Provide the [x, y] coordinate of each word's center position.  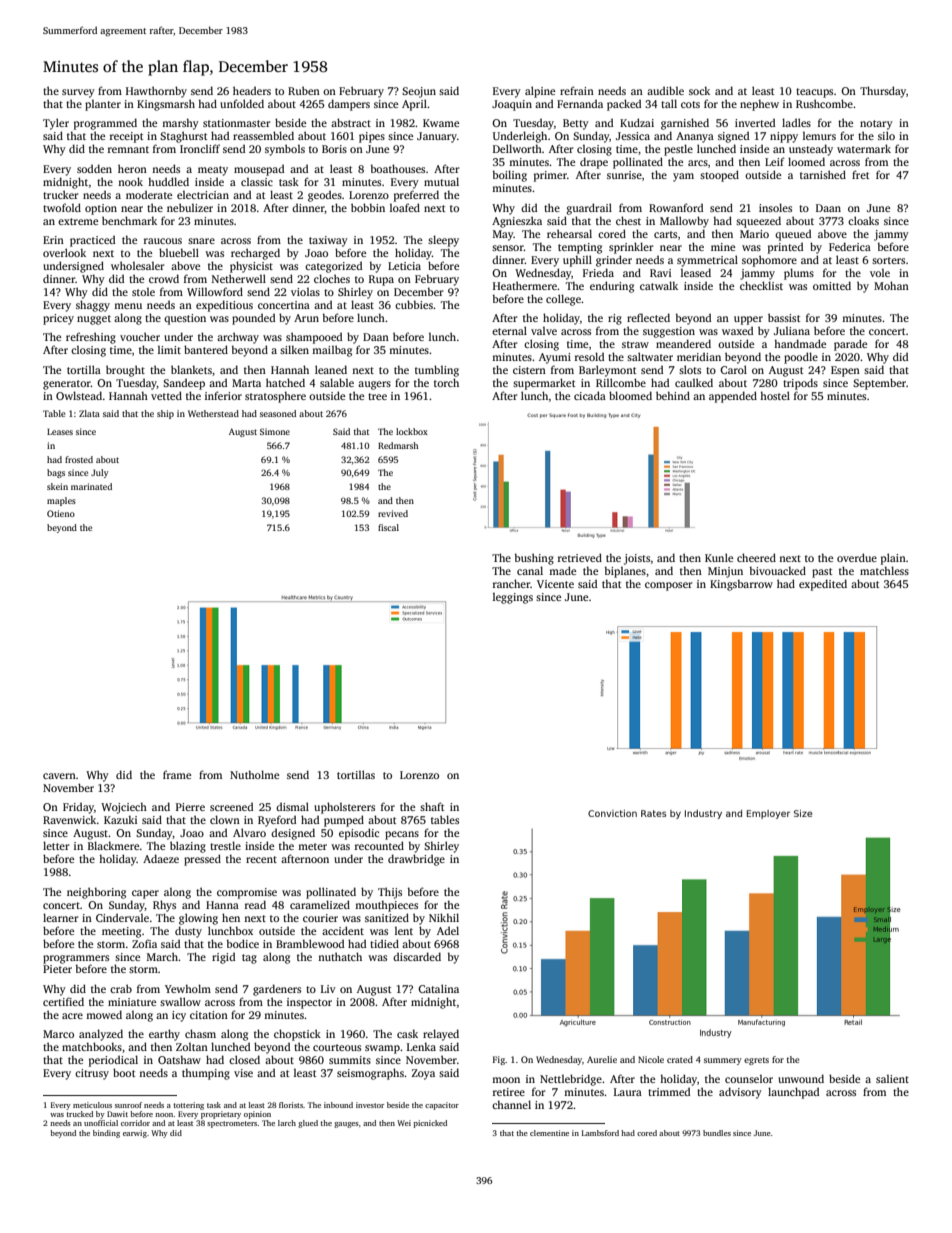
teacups [814, 93]
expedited [823, 585]
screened [231, 806]
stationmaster [237, 123]
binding [106, 1134]
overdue [857, 557]
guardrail [589, 209]
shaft [432, 806]
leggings [513, 598]
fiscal [388, 527]
